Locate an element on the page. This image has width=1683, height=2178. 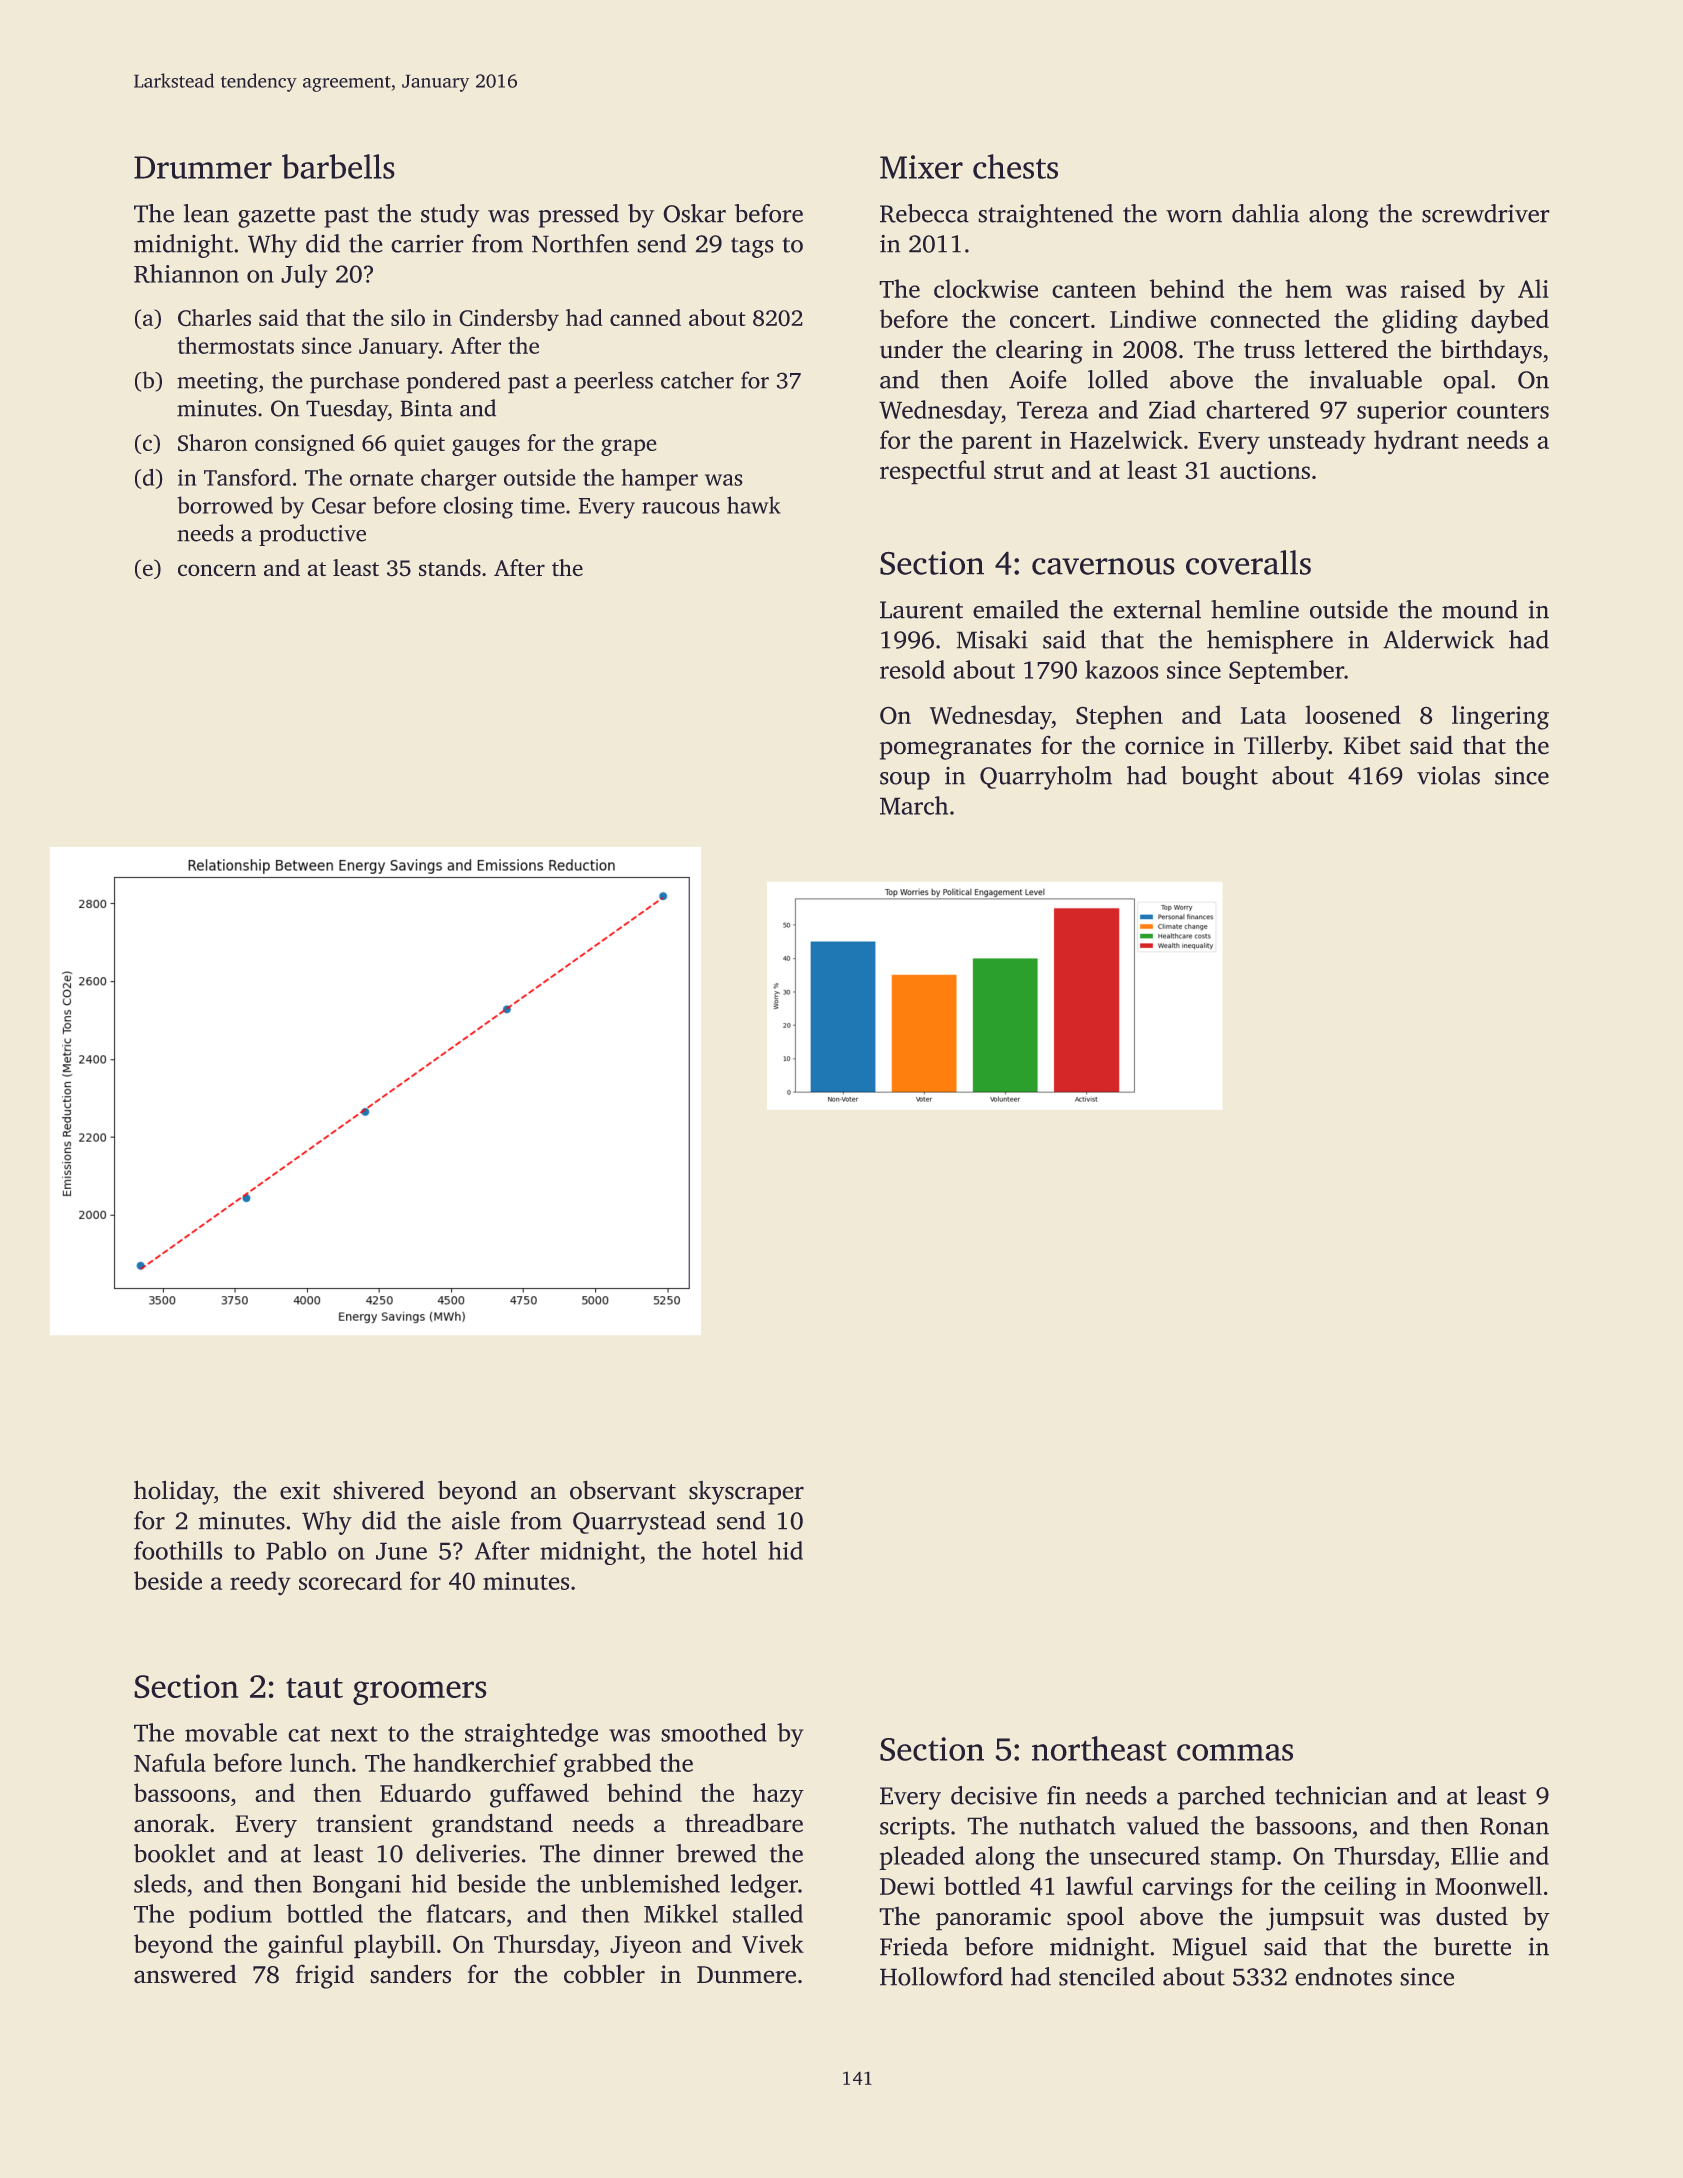
gauges is located at coordinates (486, 447).
